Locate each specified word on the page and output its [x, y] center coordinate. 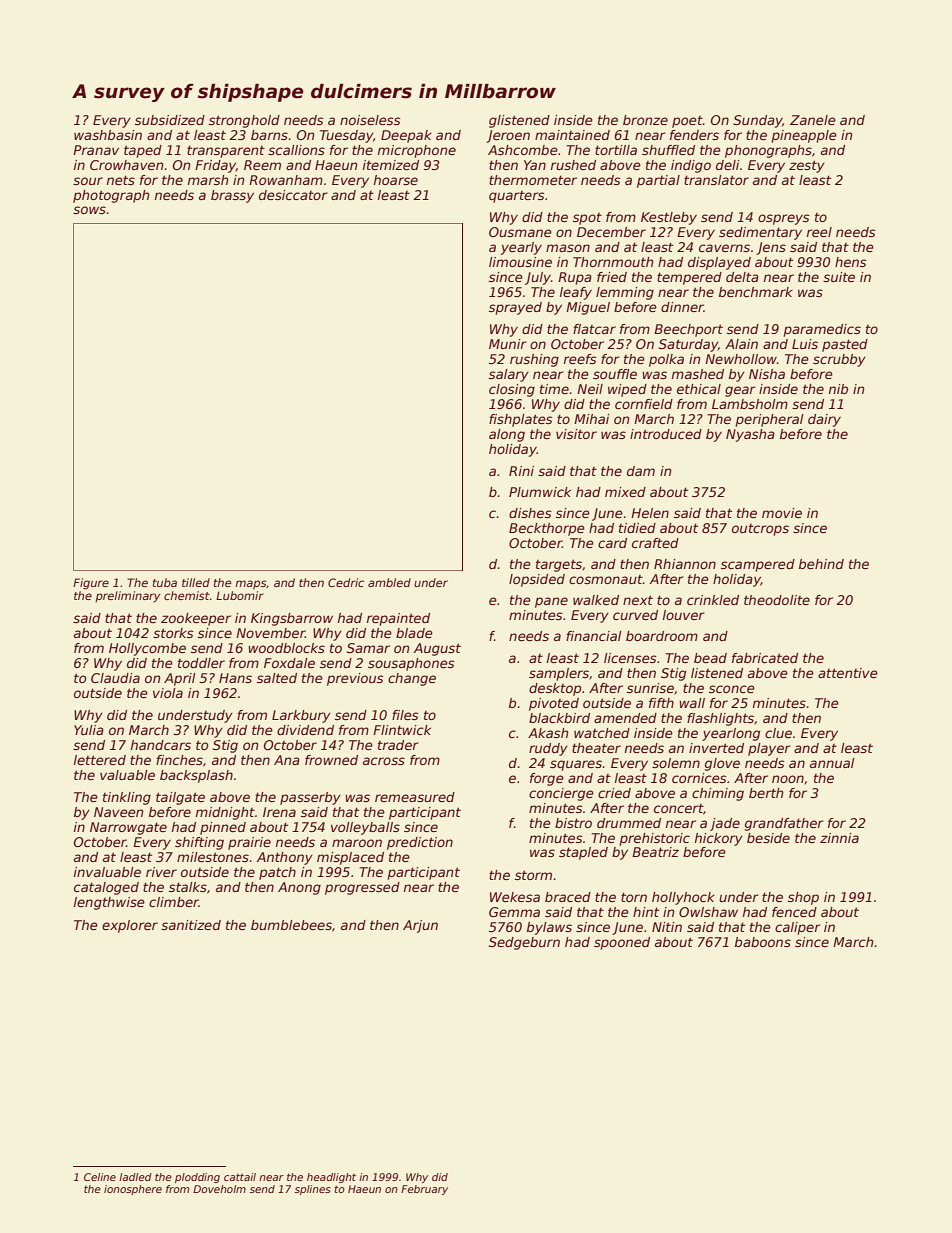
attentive [848, 673]
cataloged [106, 888]
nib [838, 389]
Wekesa [515, 897]
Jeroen [508, 136]
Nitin [667, 927]
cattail [240, 1177]
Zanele [813, 120]
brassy [232, 196]
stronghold [244, 121]
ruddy [548, 749]
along [507, 435]
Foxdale [289, 663]
